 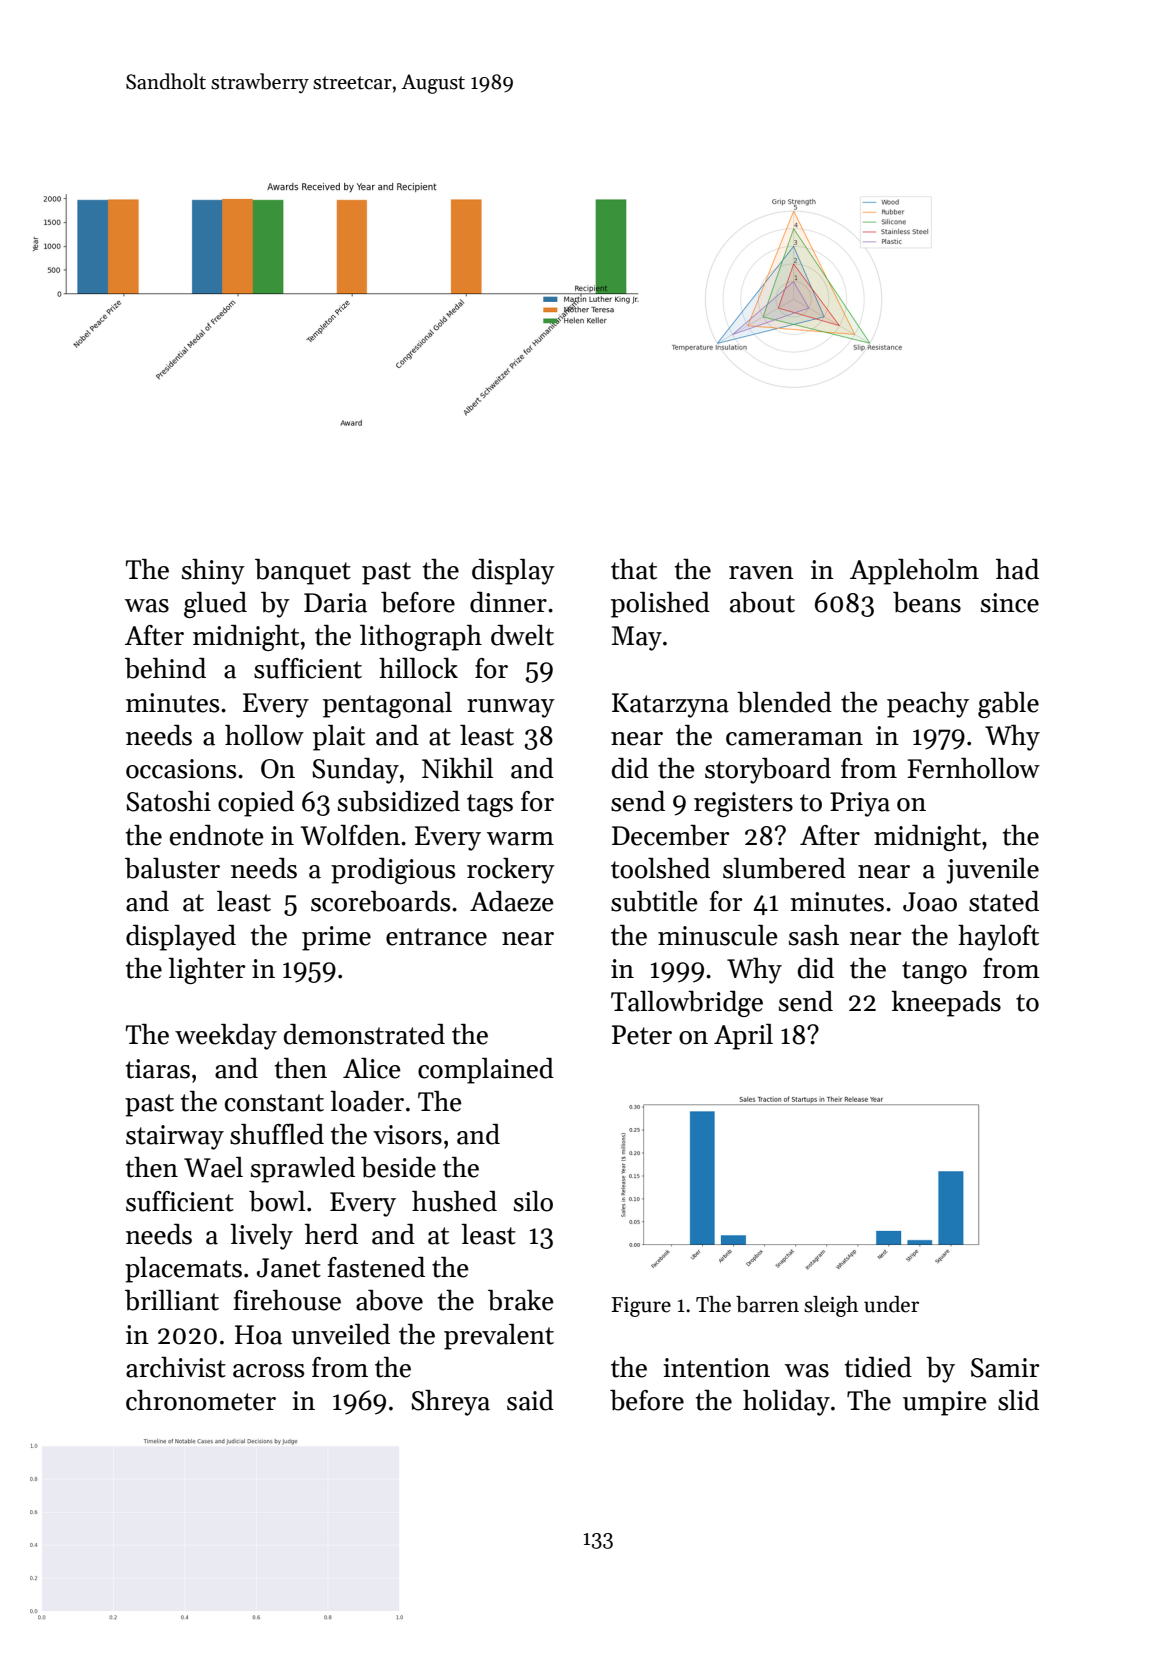 I want to click on Daria, so click(x=335, y=603).
